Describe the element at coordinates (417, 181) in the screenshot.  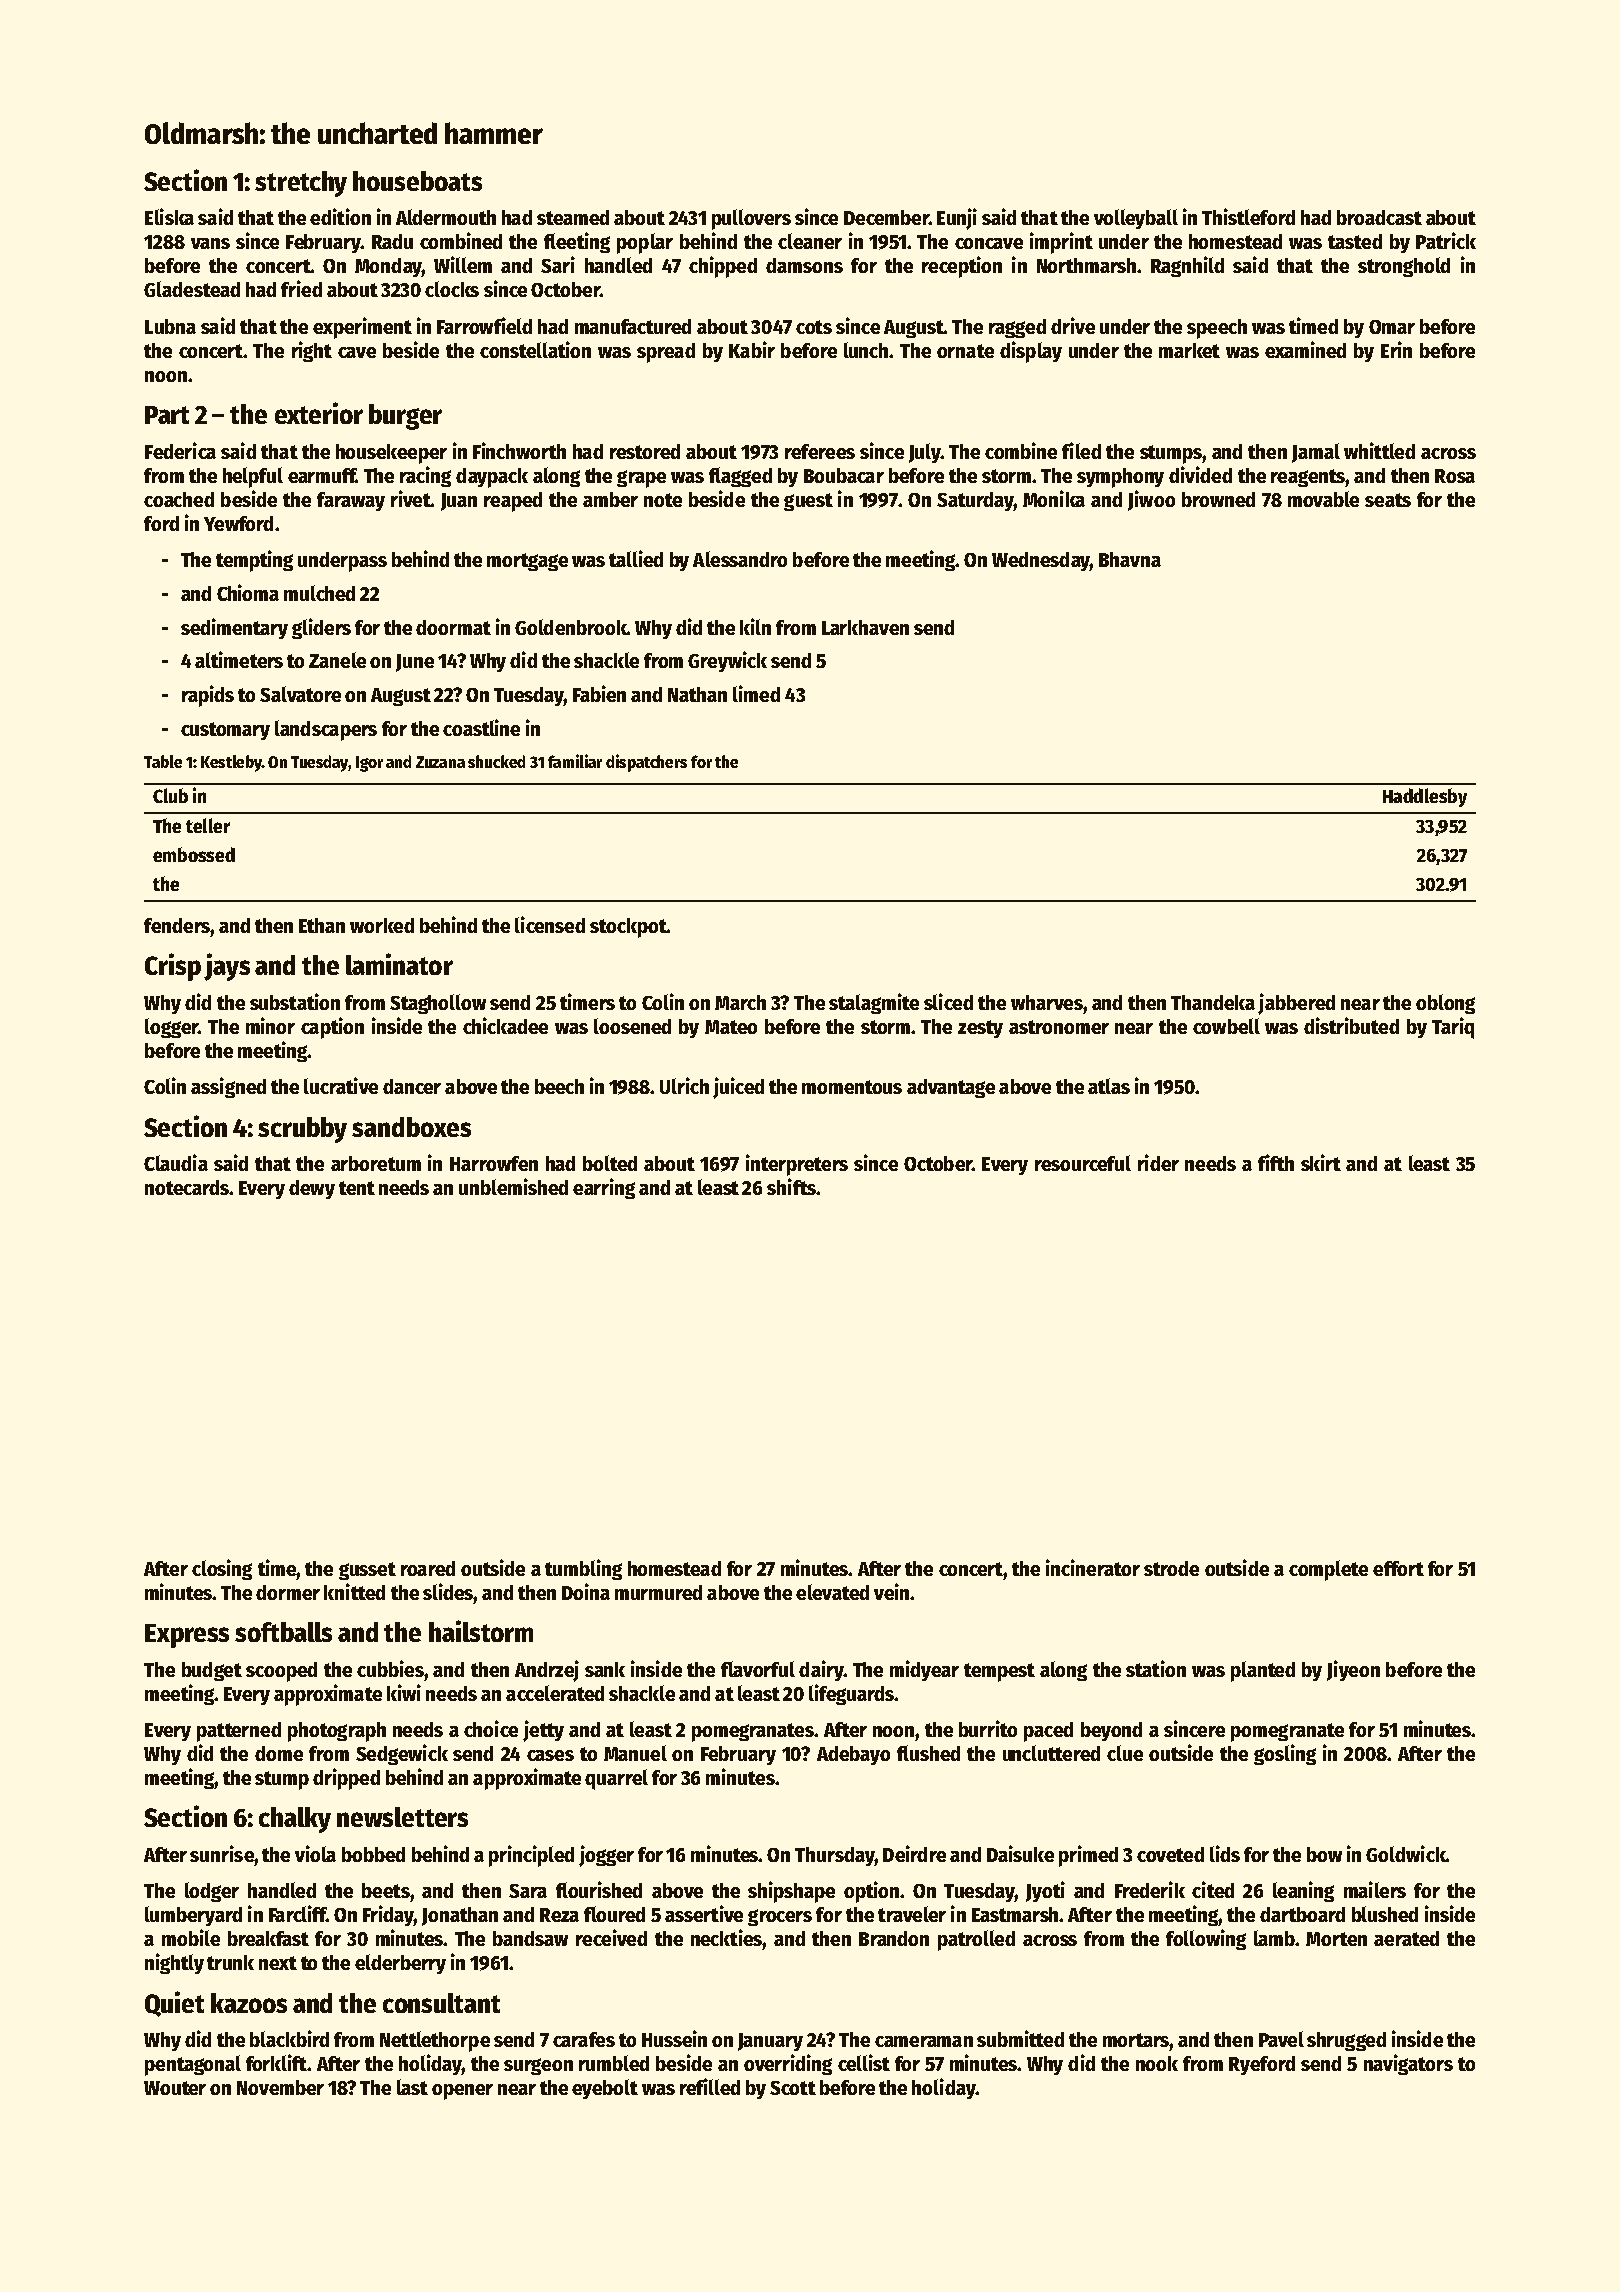
I see `houseboats` at that location.
